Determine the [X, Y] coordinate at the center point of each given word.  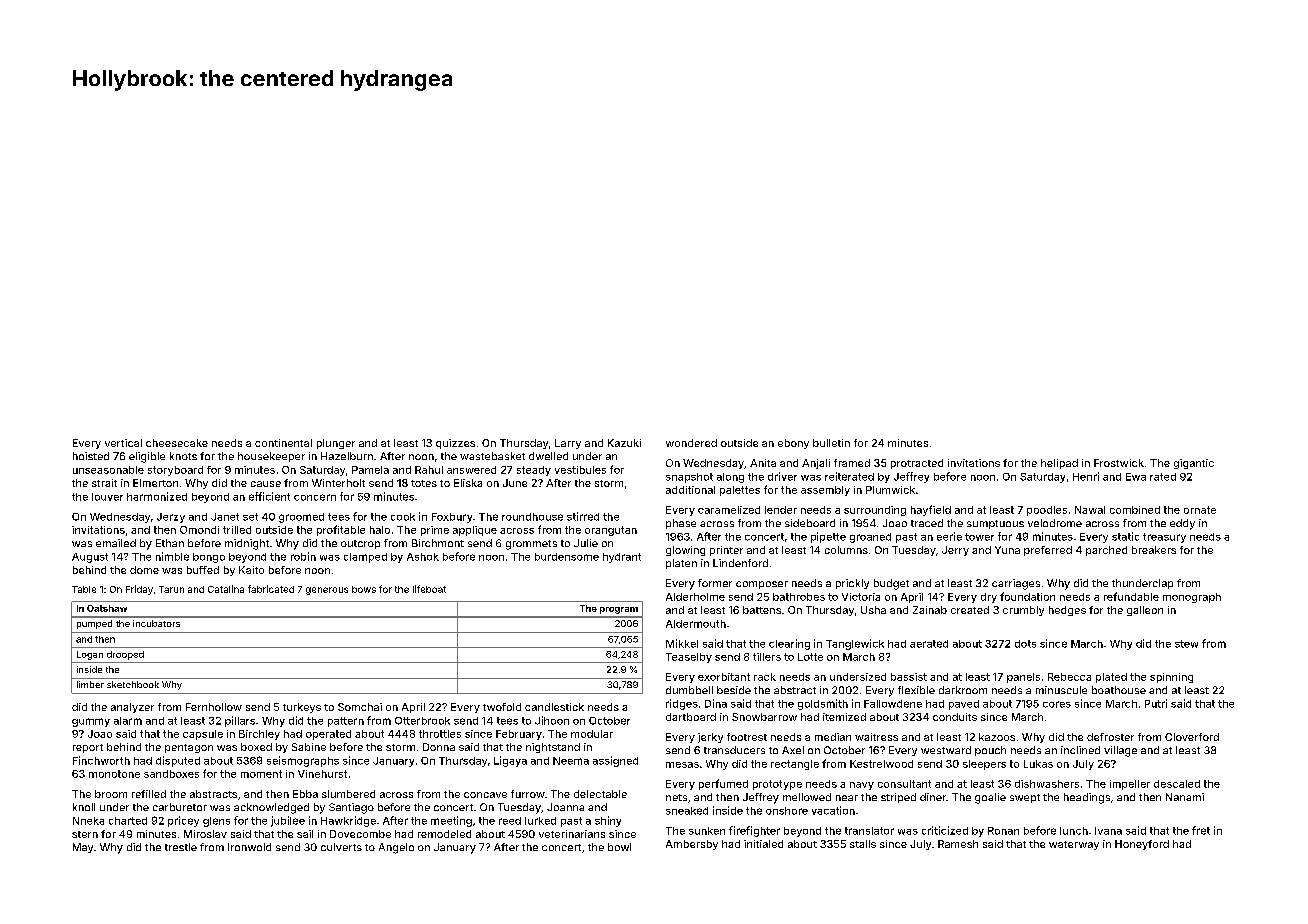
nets [676, 797]
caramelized [729, 510]
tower [979, 537]
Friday [139, 590]
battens [762, 610]
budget [891, 584]
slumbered [348, 794]
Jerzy [171, 518]
